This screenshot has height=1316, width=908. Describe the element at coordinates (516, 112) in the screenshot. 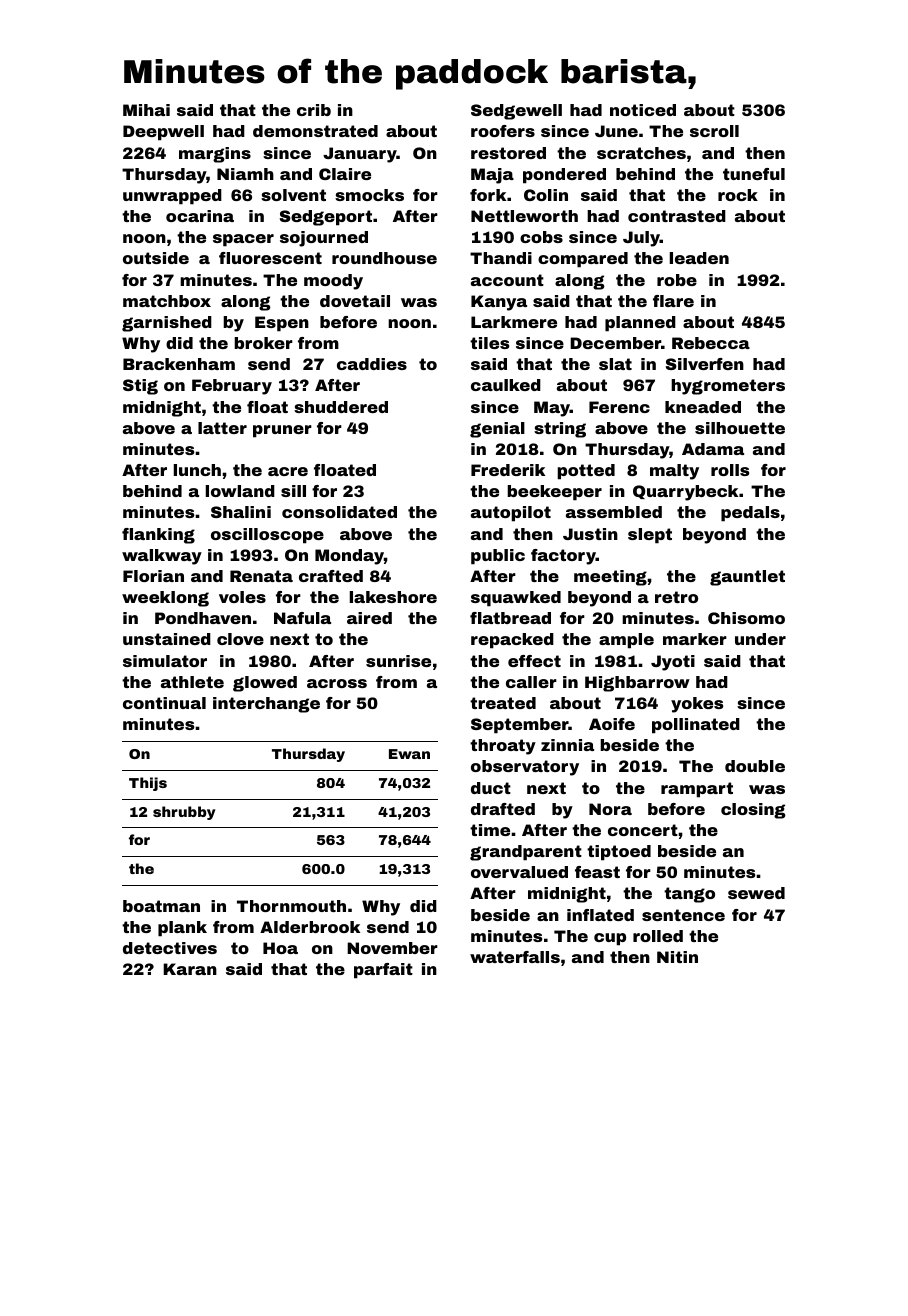

I see `Sedgewell` at that location.
